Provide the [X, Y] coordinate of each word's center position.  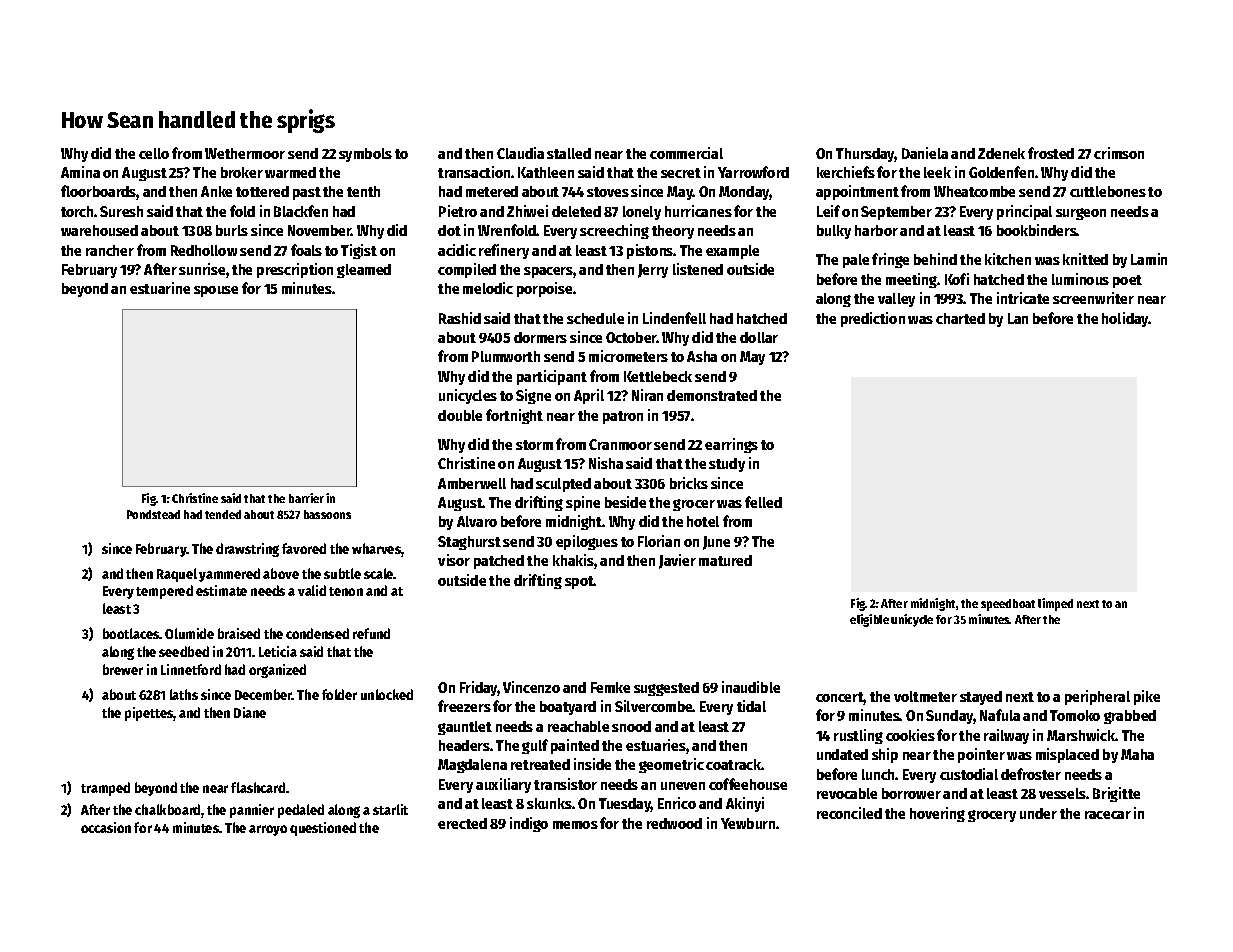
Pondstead [153, 514]
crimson [1119, 153]
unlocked [387, 694]
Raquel [177, 575]
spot [579, 582]
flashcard [258, 787]
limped [1055, 604]
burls [232, 230]
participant [552, 377]
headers [464, 745]
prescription [295, 270]
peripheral [1097, 697]
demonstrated [712, 395]
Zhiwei [527, 211]
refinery [504, 251]
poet [1127, 281]
